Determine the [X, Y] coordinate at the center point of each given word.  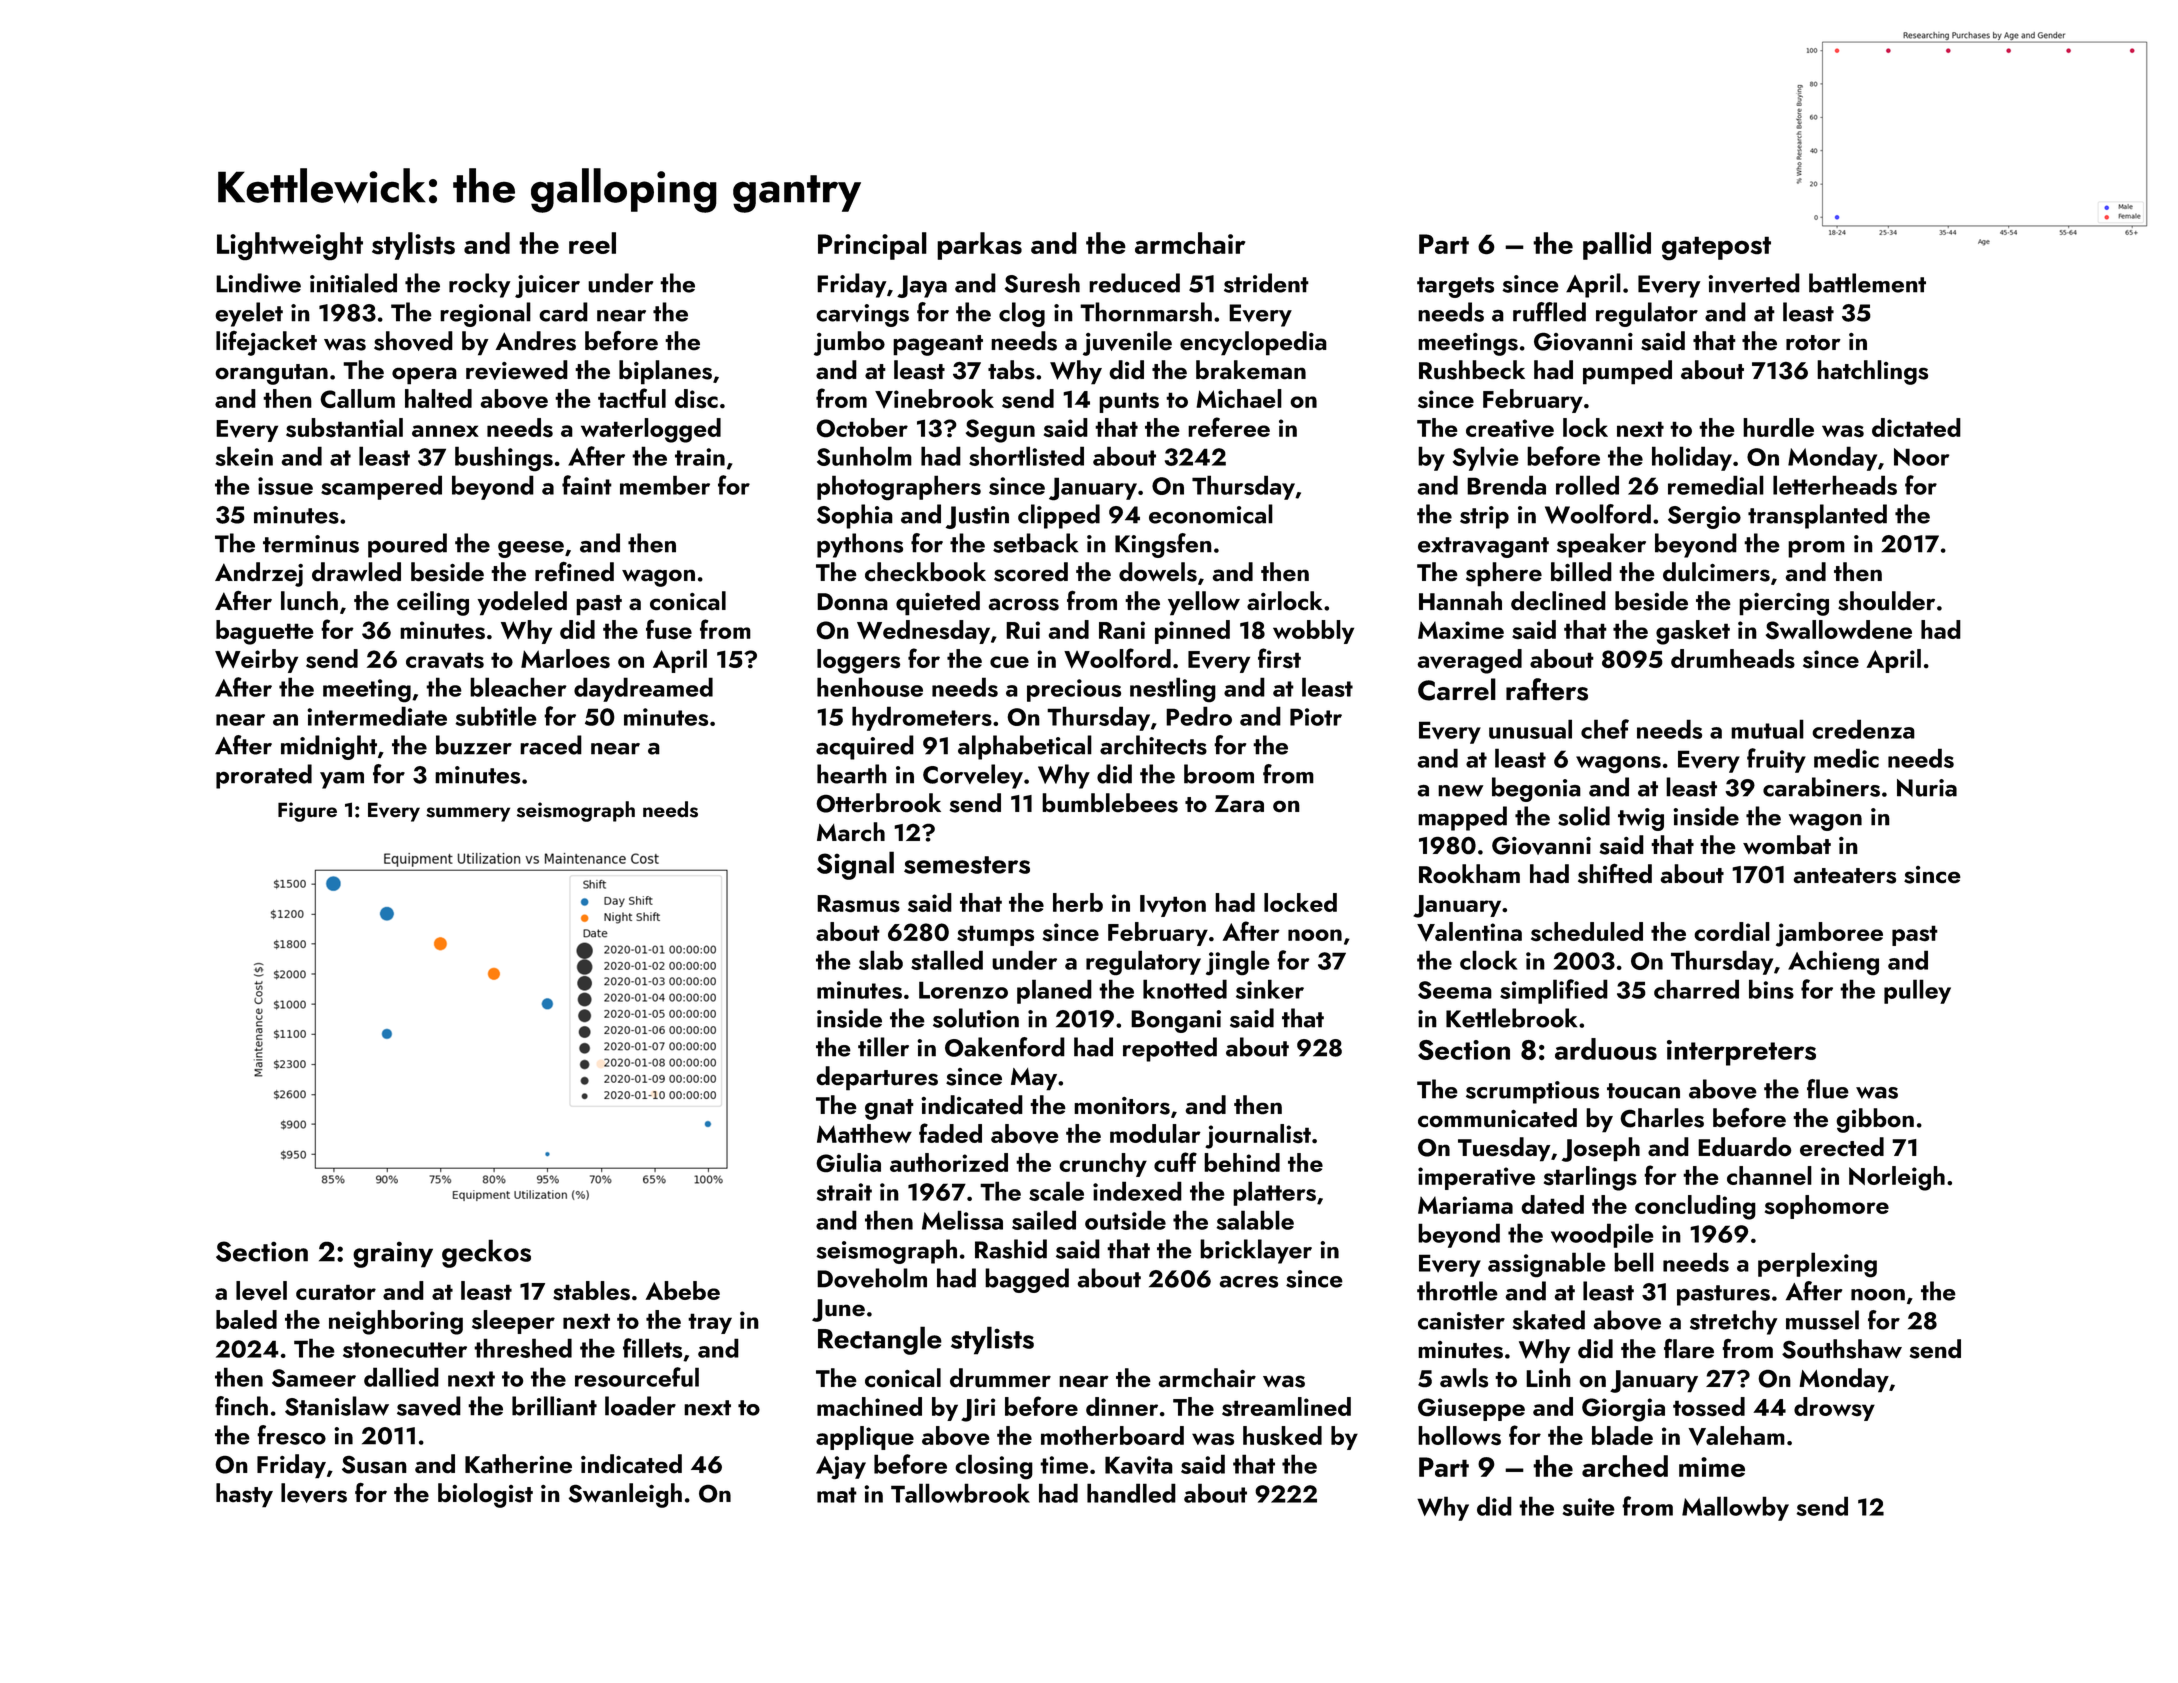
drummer [1000, 1378]
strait [844, 1192]
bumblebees [1110, 803]
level [261, 1291]
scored [1031, 572]
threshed [523, 1348]
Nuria [1927, 788]
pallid [1617, 246]
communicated [1497, 1118]
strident [1266, 283]
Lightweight [290, 246]
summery [468, 814]
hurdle [1778, 427]
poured [407, 545]
